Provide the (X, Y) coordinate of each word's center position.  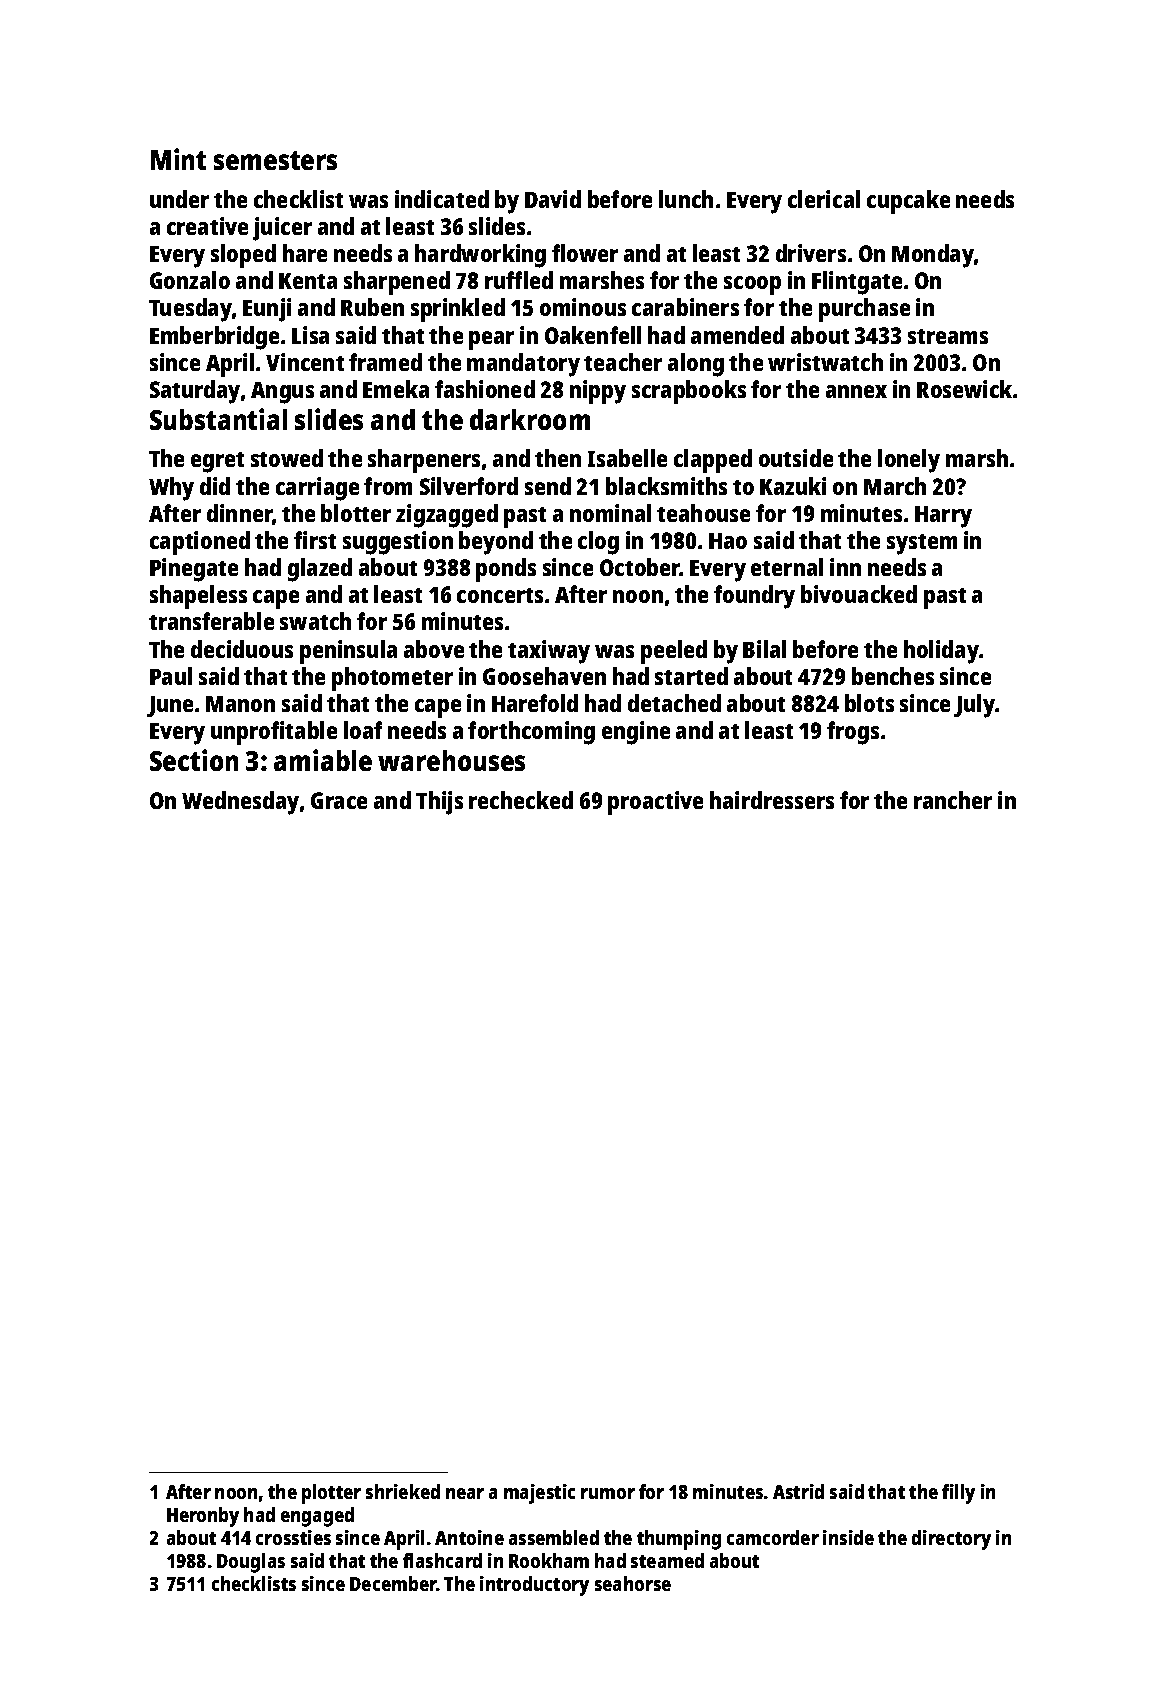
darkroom (530, 419)
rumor (608, 1493)
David (553, 199)
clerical (824, 199)
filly (958, 1494)
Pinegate (194, 570)
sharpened (397, 283)
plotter (331, 1494)
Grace (339, 800)
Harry (943, 517)
